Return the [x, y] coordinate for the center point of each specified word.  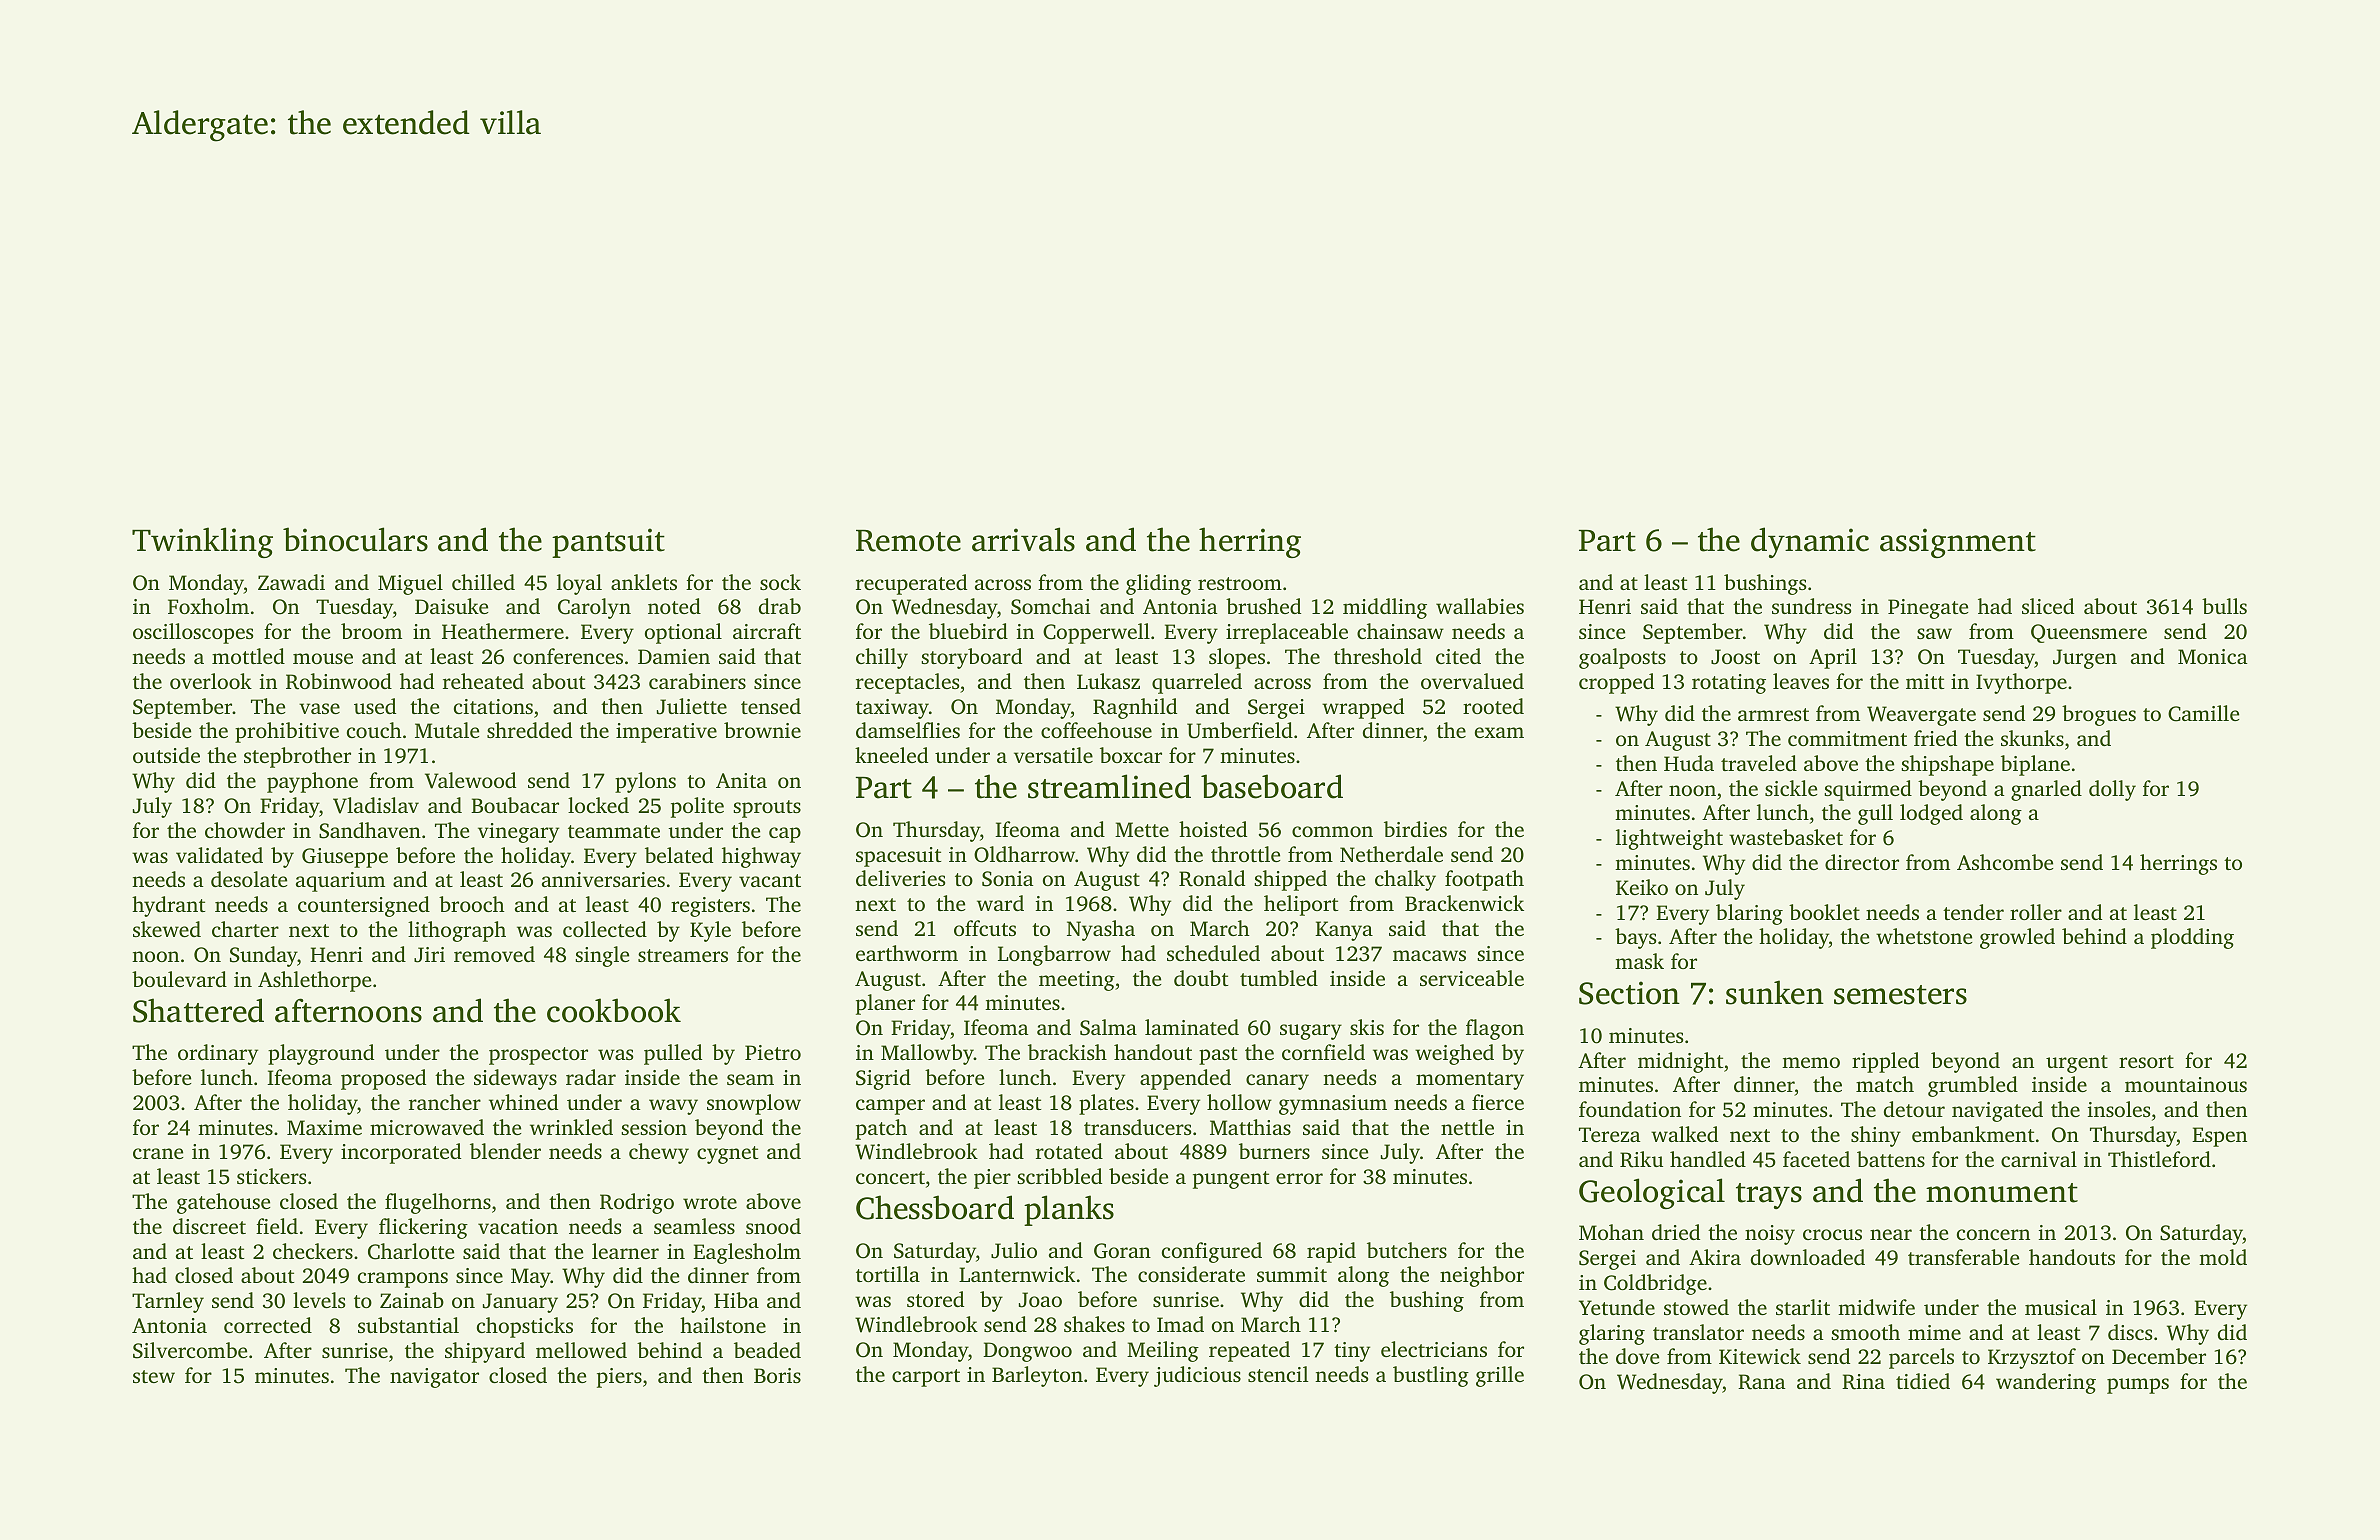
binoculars [355, 539]
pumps [2138, 1386]
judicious [1197, 1376]
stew [154, 1376]
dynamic [1810, 542]
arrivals [1023, 539]
